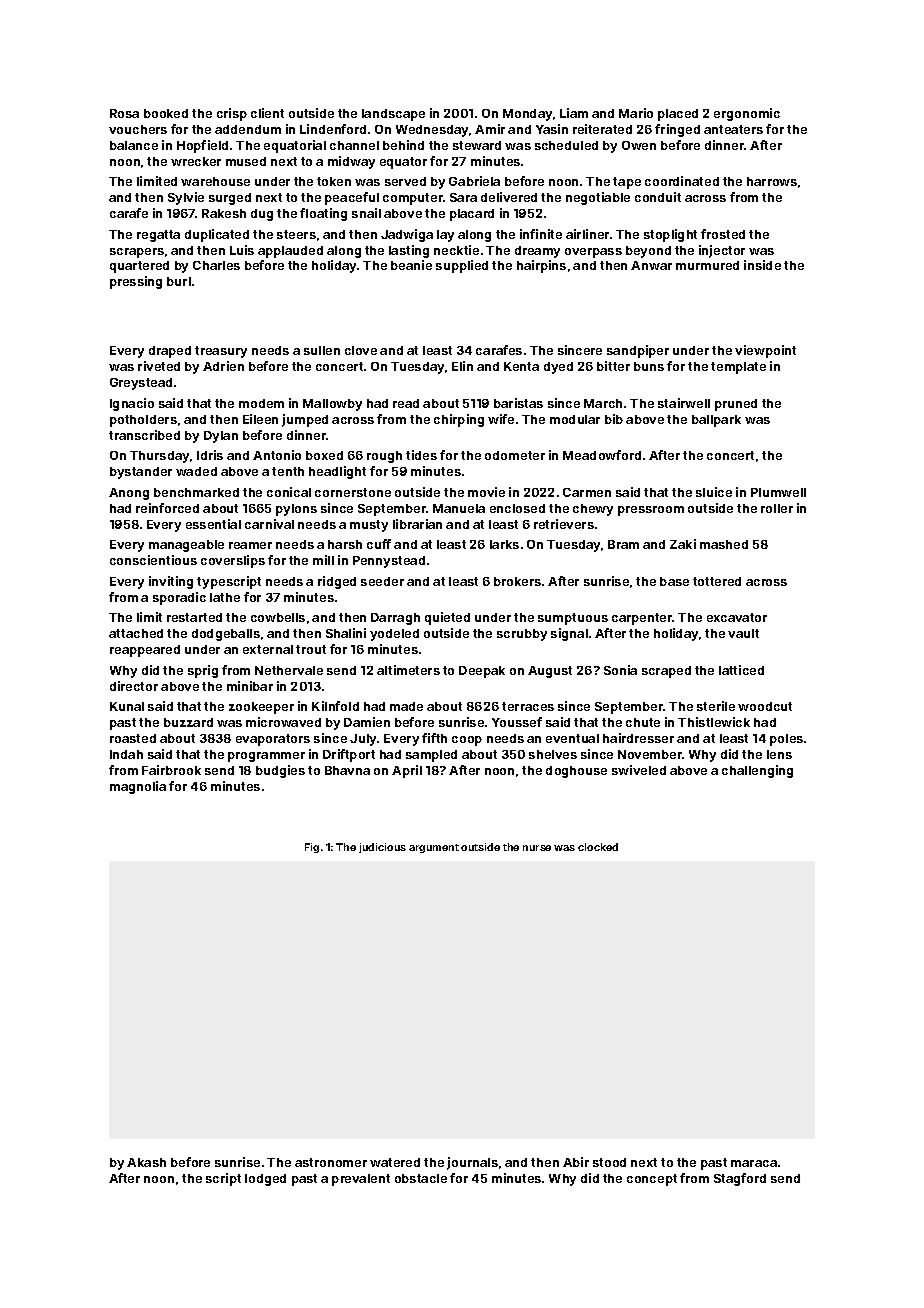 The height and width of the document is (1308, 924). I want to click on maraca, so click(754, 1163).
